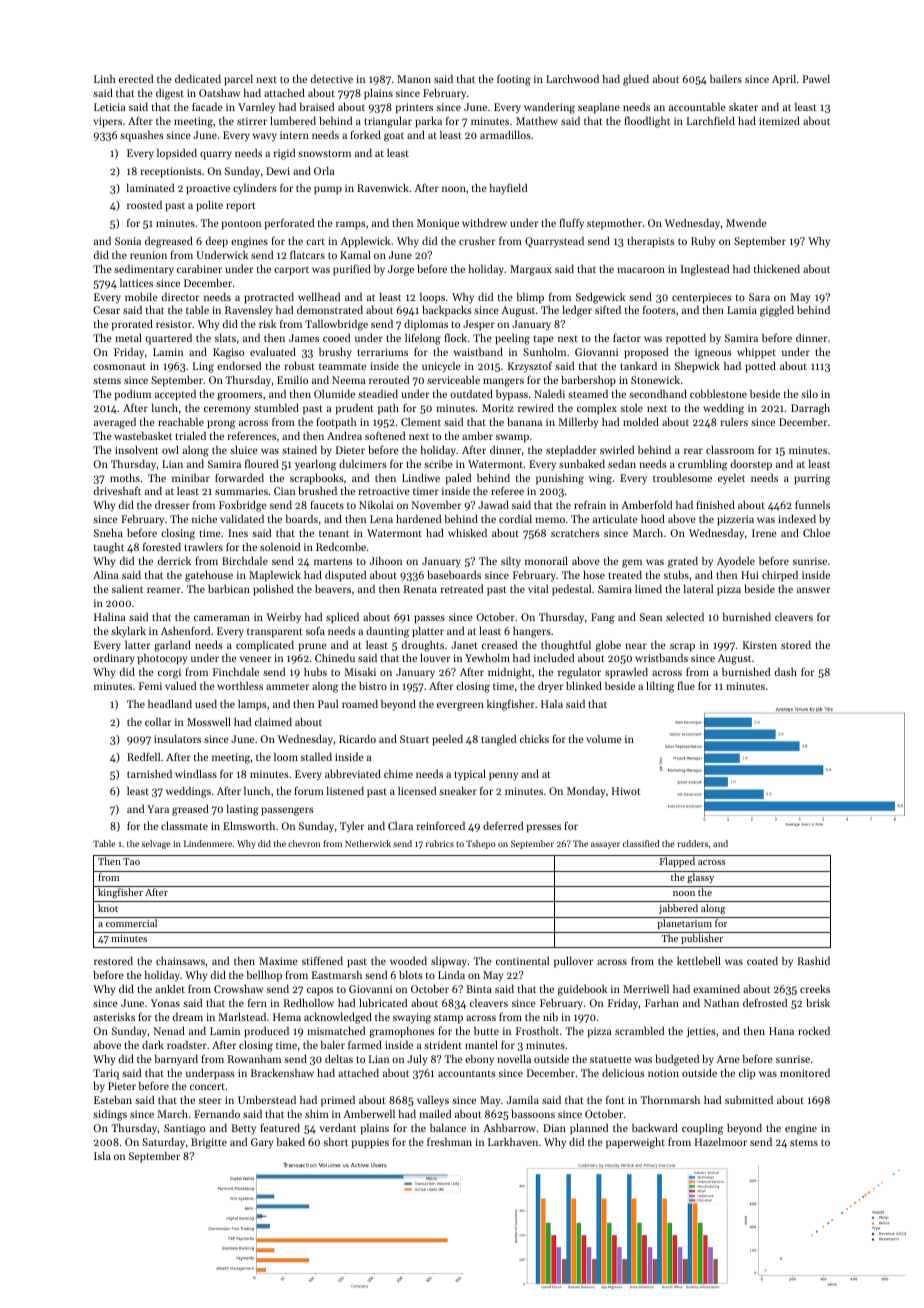 This page has width=924, height=1308. I want to click on summaries, so click(241, 491).
